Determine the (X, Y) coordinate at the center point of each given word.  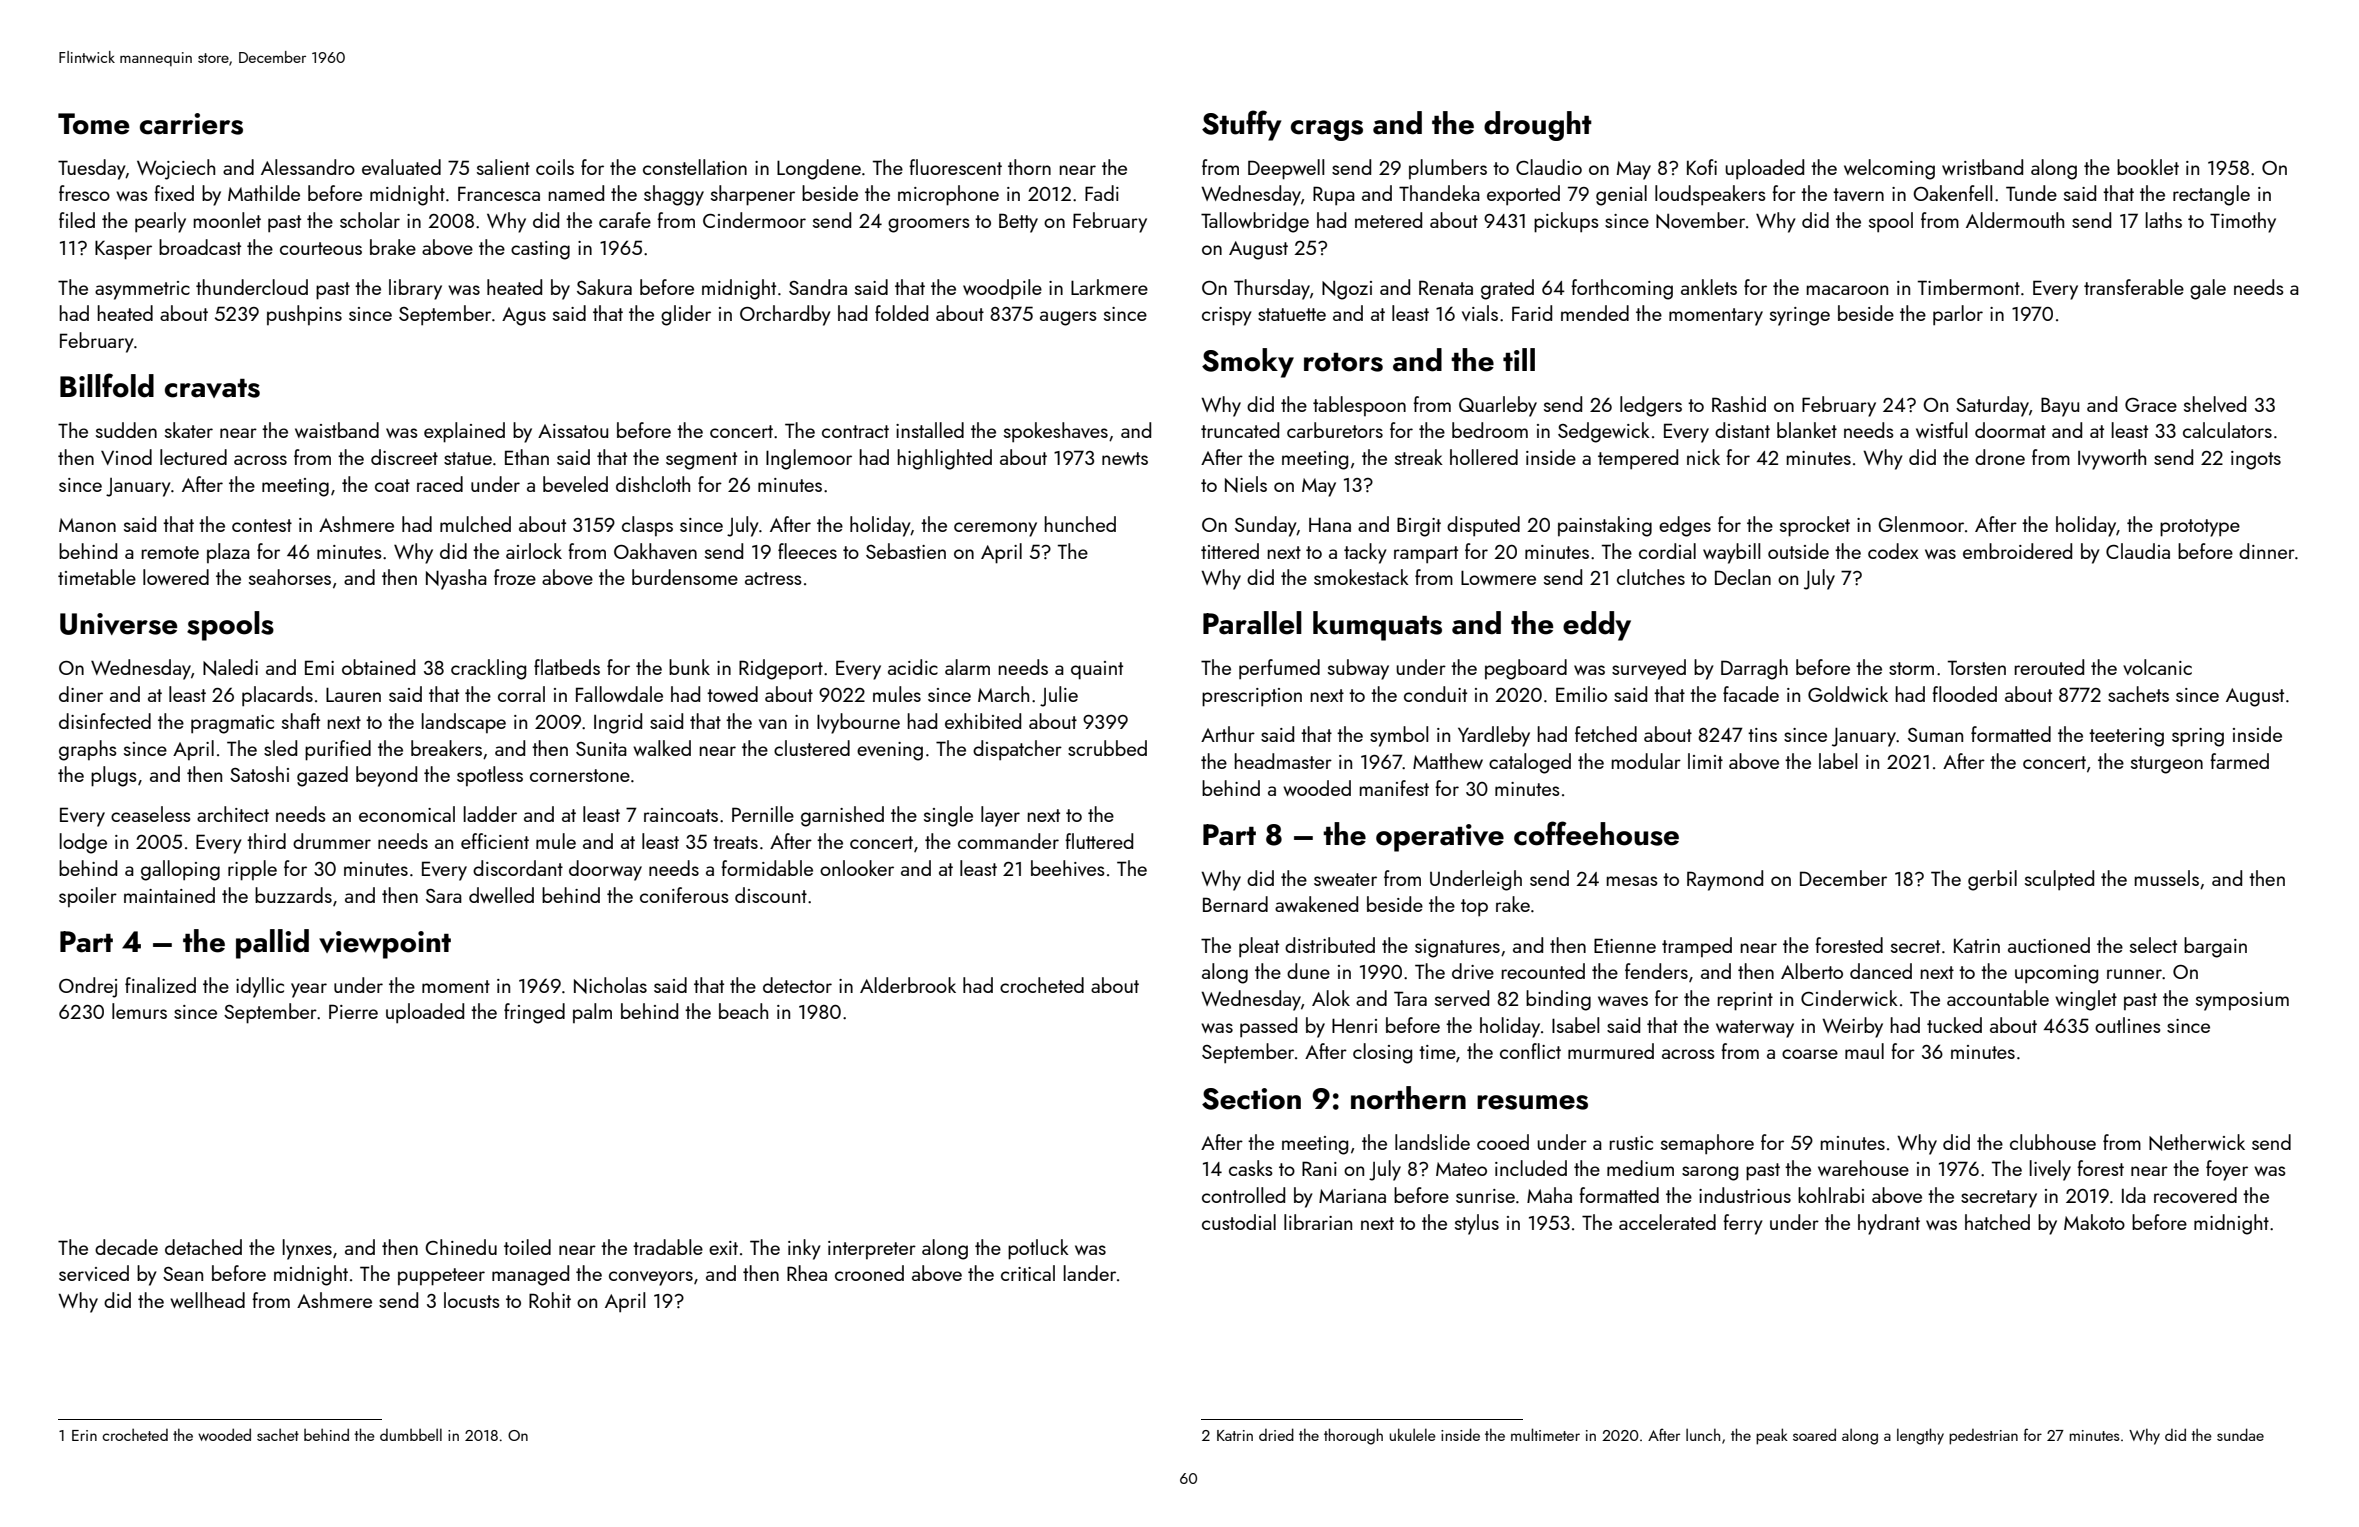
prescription (1252, 697)
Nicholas (610, 985)
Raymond (1725, 880)
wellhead (207, 1300)
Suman (1935, 735)
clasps (647, 526)
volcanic (2157, 667)
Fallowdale (619, 694)
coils (555, 167)
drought (1538, 126)
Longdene (819, 169)
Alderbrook (908, 985)
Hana (1330, 524)
